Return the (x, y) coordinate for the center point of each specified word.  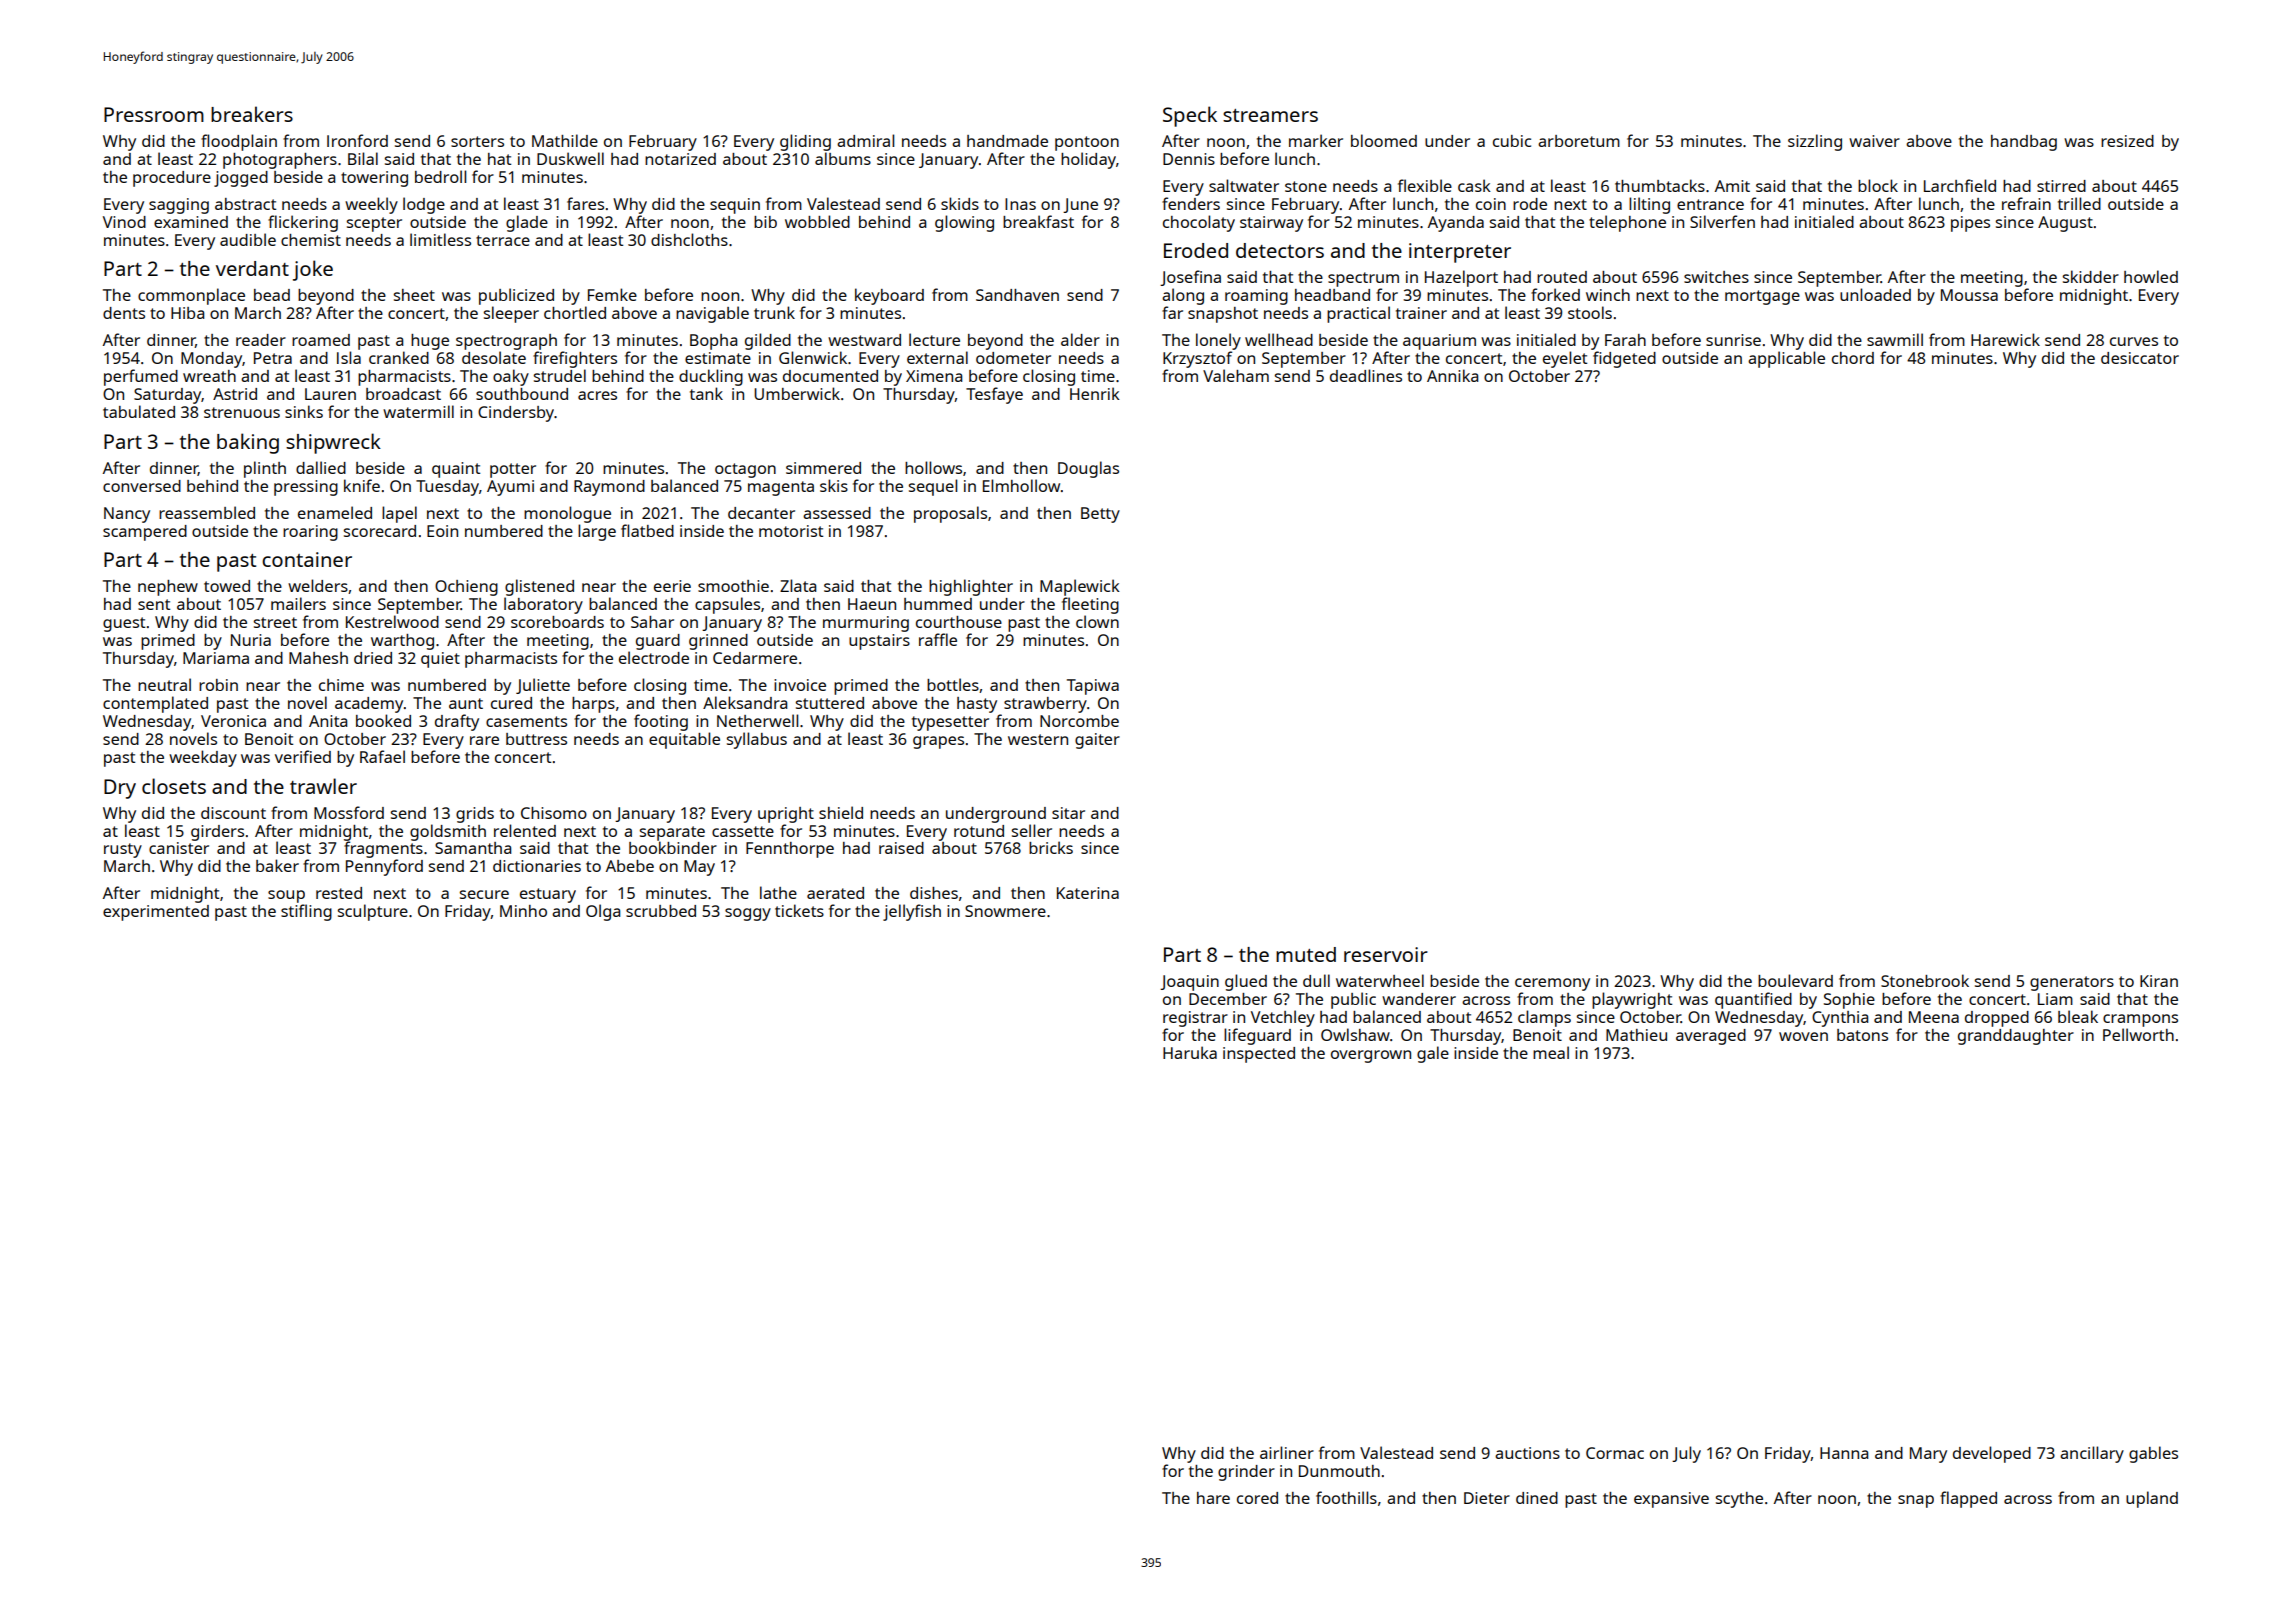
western (1038, 739)
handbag (2024, 143)
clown (1097, 621)
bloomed (1384, 140)
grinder (1246, 1473)
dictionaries (537, 866)
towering (374, 179)
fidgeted (1624, 359)
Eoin (442, 531)
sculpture (373, 912)
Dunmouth (1339, 1471)
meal (1551, 1052)
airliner (1287, 1452)
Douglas (1088, 469)
